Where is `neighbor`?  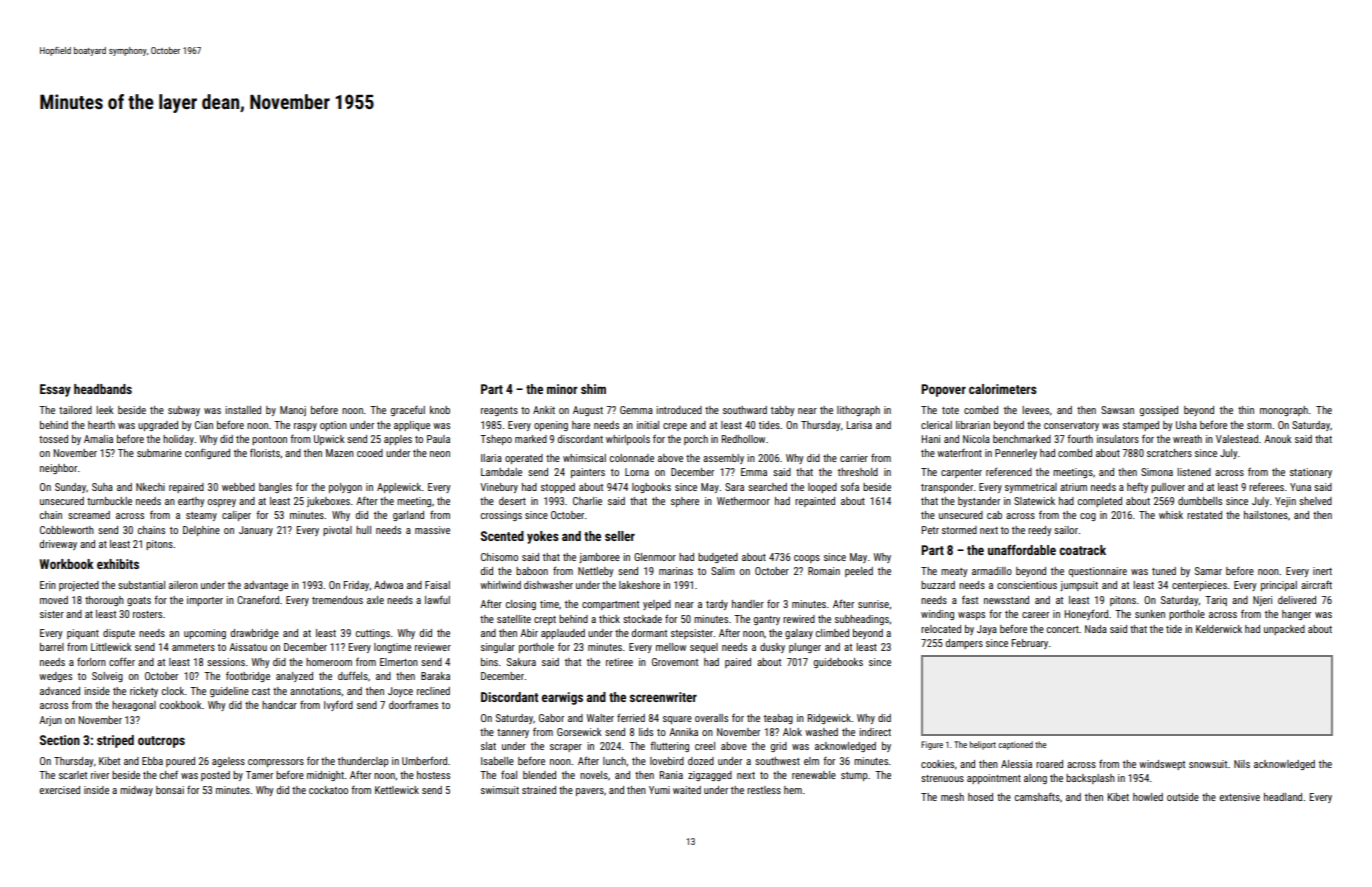 neighbor is located at coordinates (58, 469).
